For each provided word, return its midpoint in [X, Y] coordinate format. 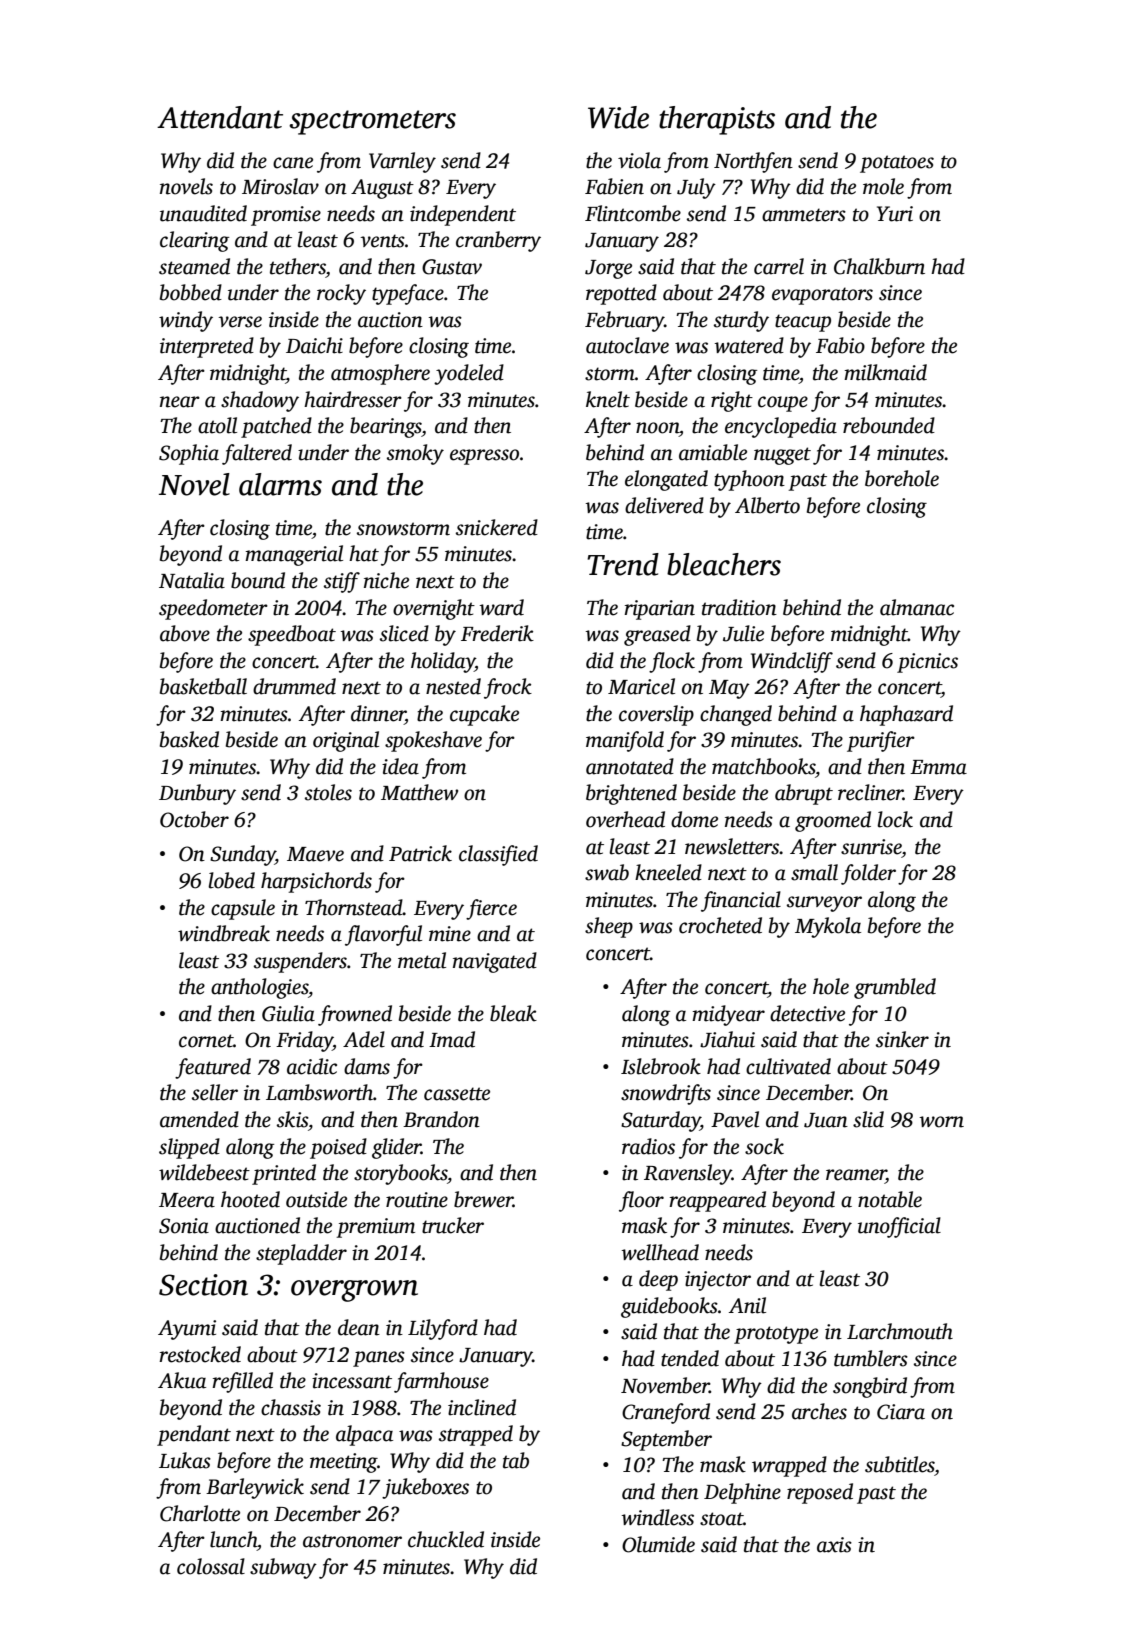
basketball [203, 686]
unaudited [203, 213]
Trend [623, 564]
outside [316, 1199]
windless [658, 1517]
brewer [483, 1199]
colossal [211, 1566]
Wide [618, 117]
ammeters [804, 215]
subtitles [900, 1464]
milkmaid [885, 372]
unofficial [899, 1227]
